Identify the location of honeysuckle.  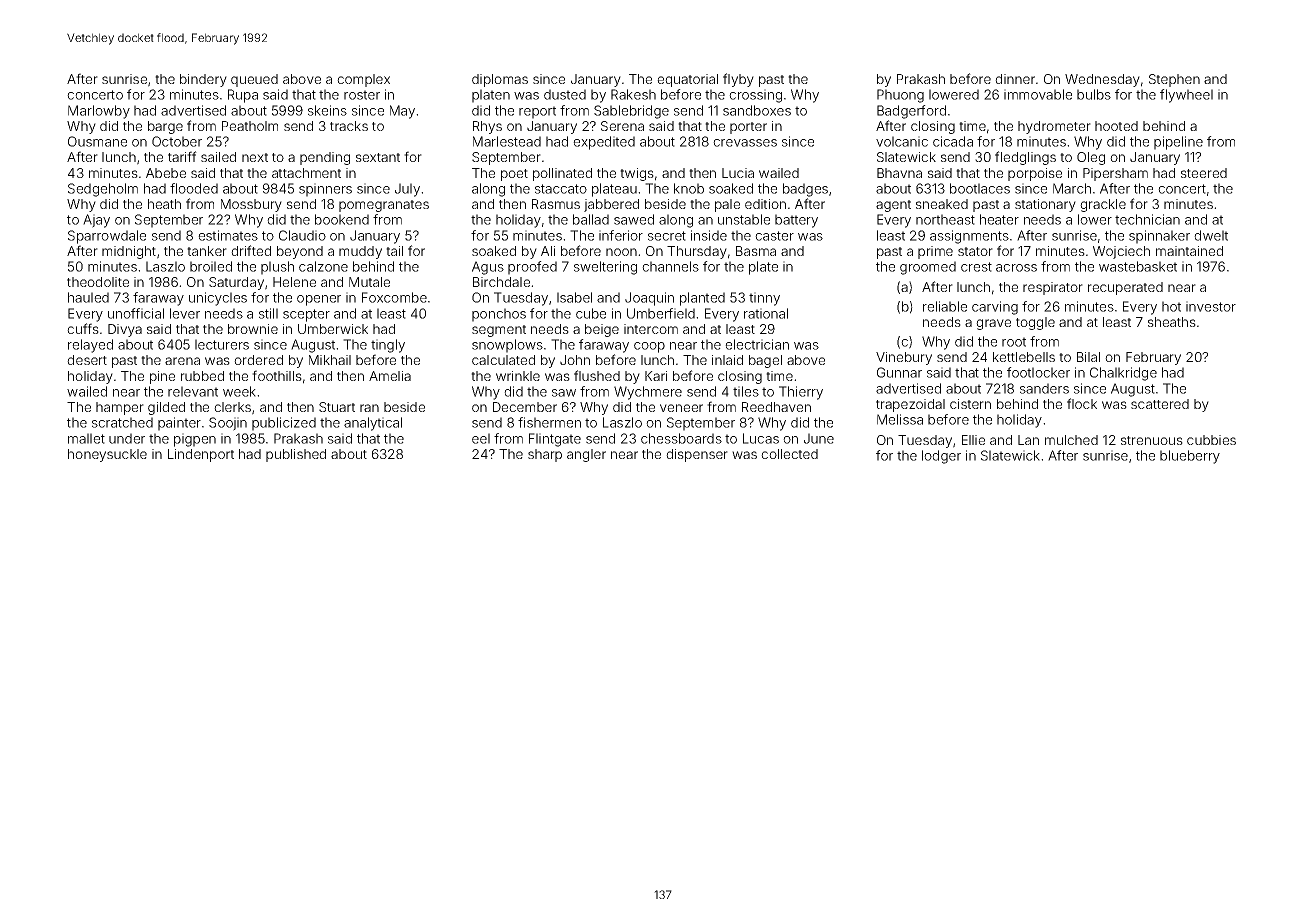
(107, 455).
